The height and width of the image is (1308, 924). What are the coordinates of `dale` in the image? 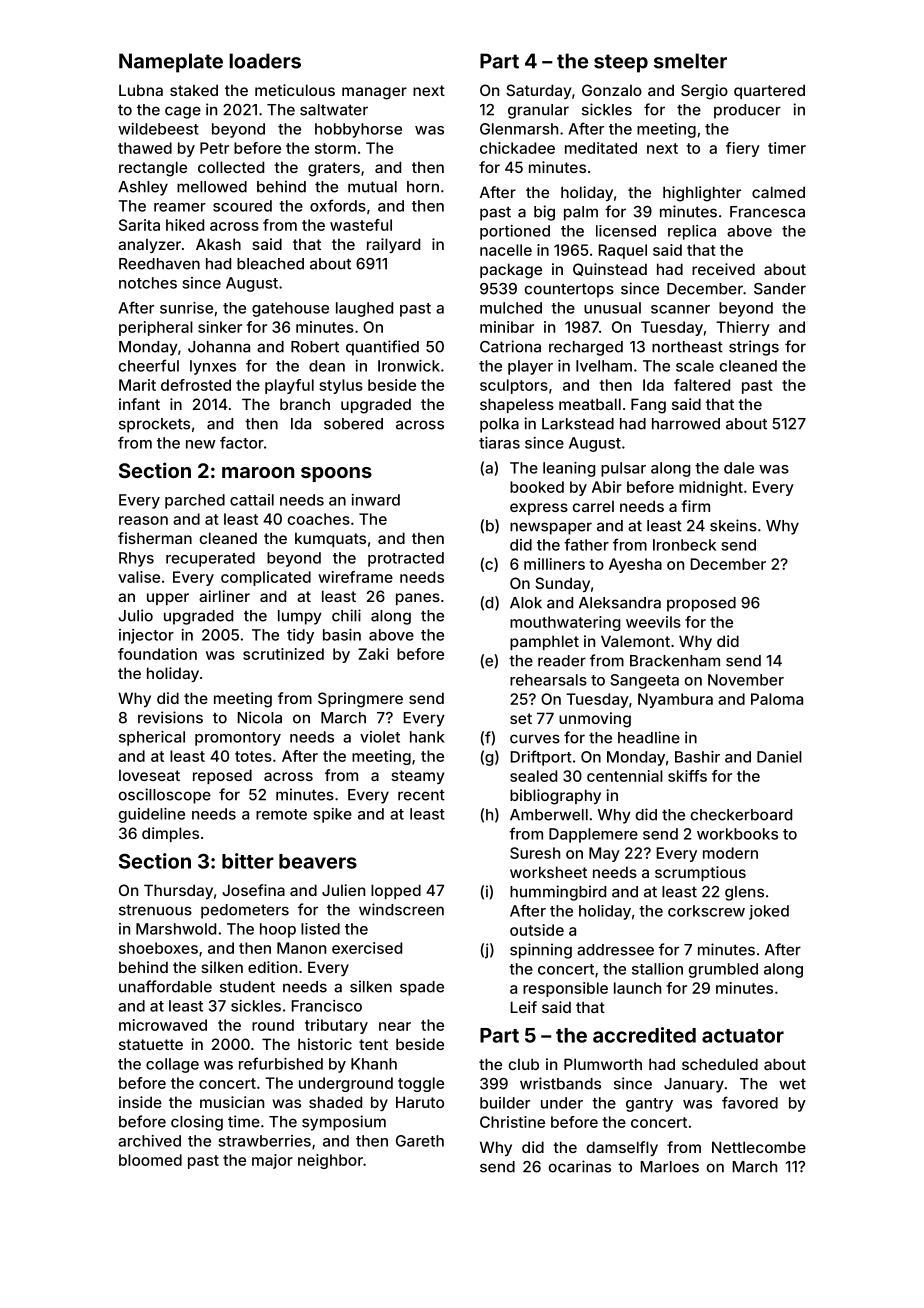 It's located at (739, 468).
